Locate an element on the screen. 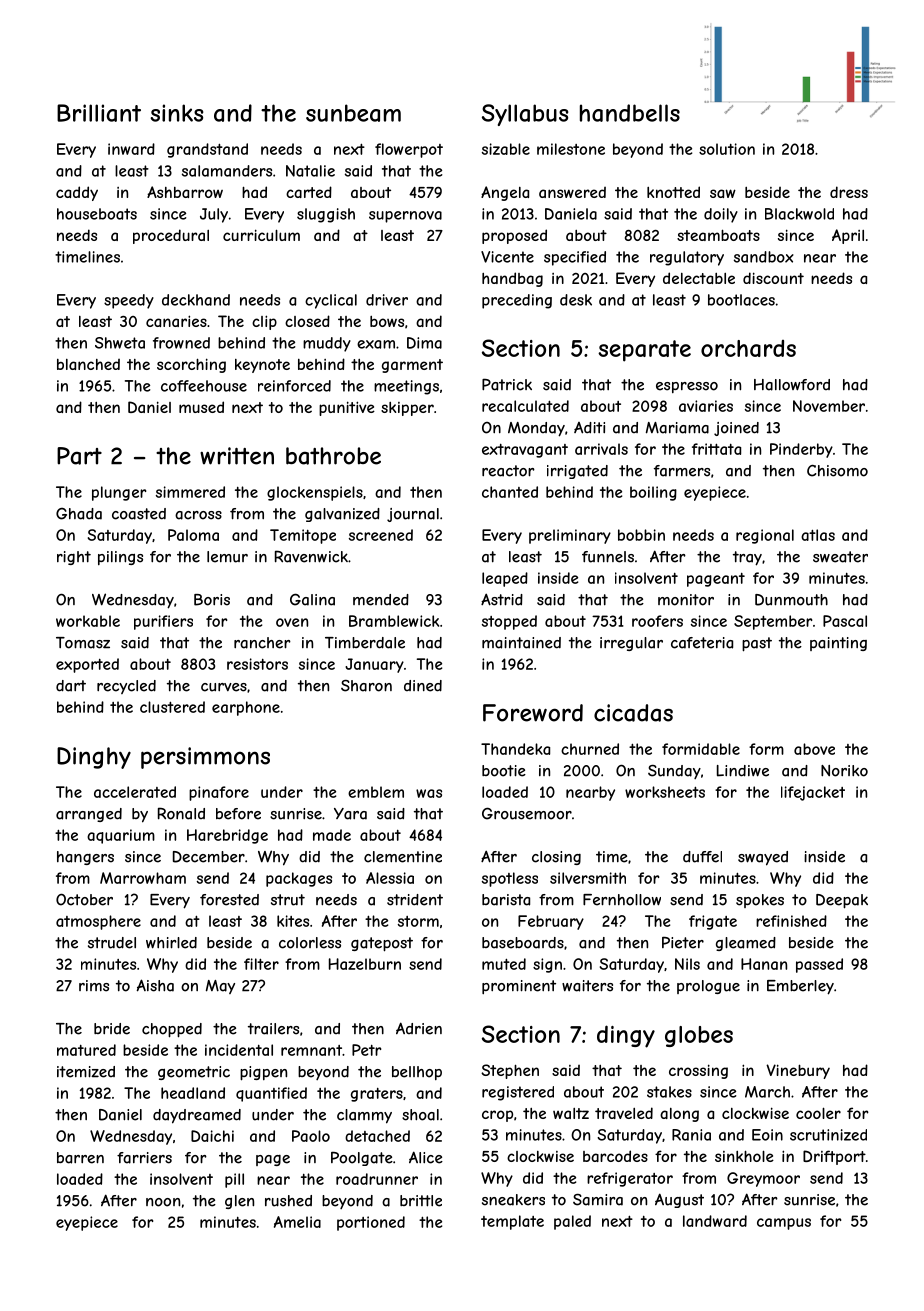 This screenshot has height=1311, width=924. curves is located at coordinates (224, 687).
